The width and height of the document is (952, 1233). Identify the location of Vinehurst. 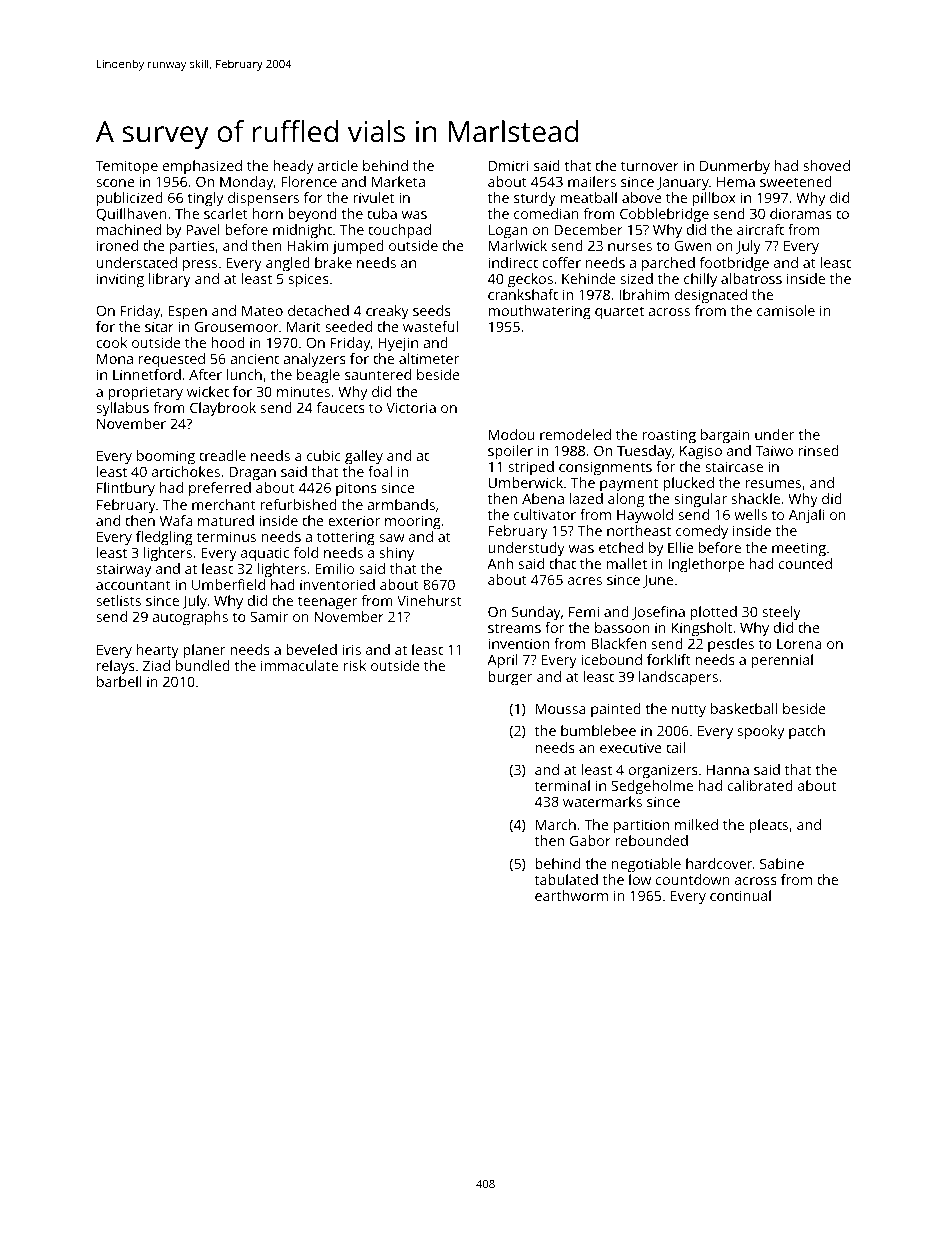
(429, 600).
